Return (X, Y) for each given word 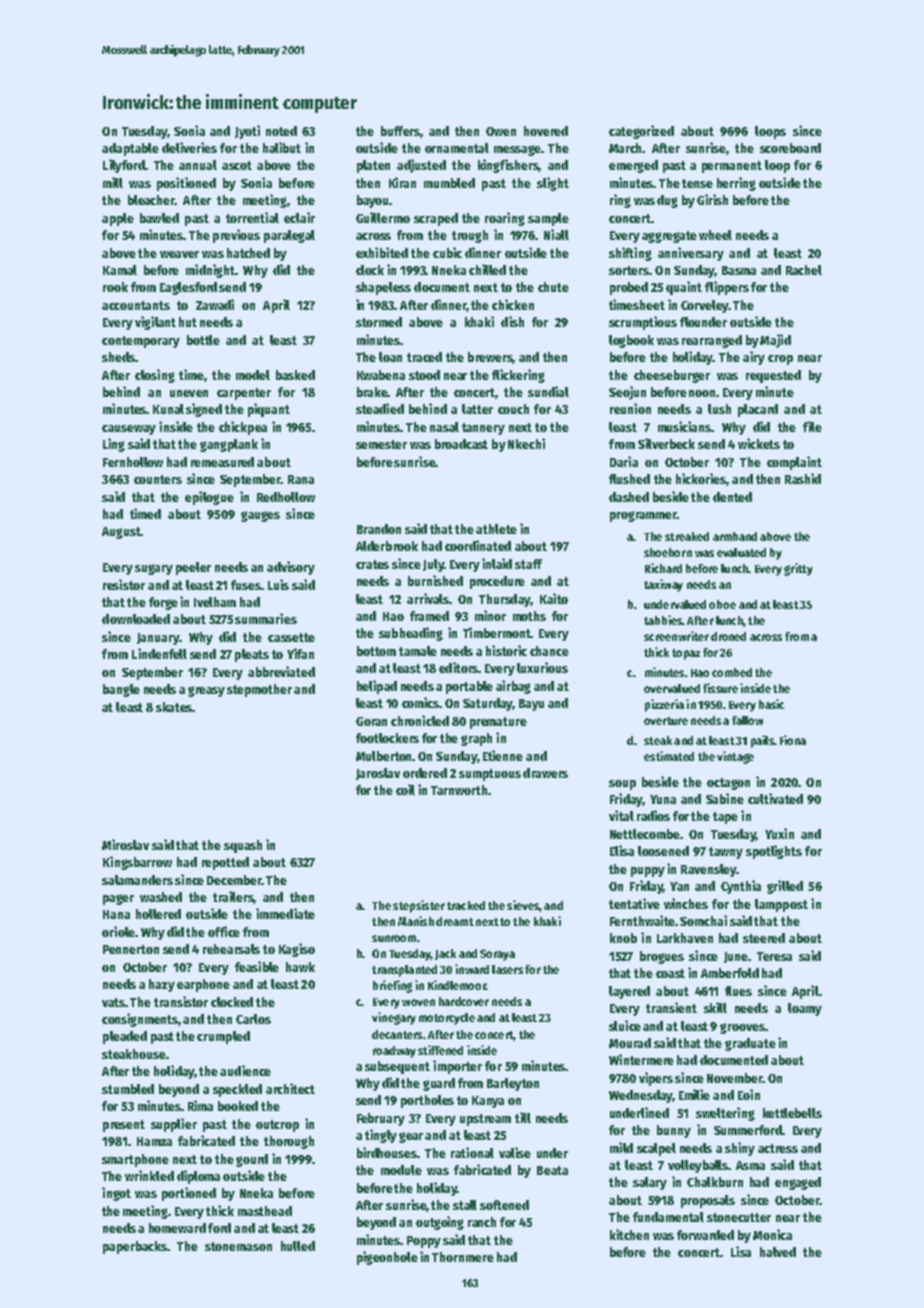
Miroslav (125, 844)
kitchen (629, 1234)
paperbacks (135, 1247)
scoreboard (790, 148)
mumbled (449, 183)
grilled (785, 887)
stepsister (419, 906)
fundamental (668, 1217)
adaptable (130, 149)
